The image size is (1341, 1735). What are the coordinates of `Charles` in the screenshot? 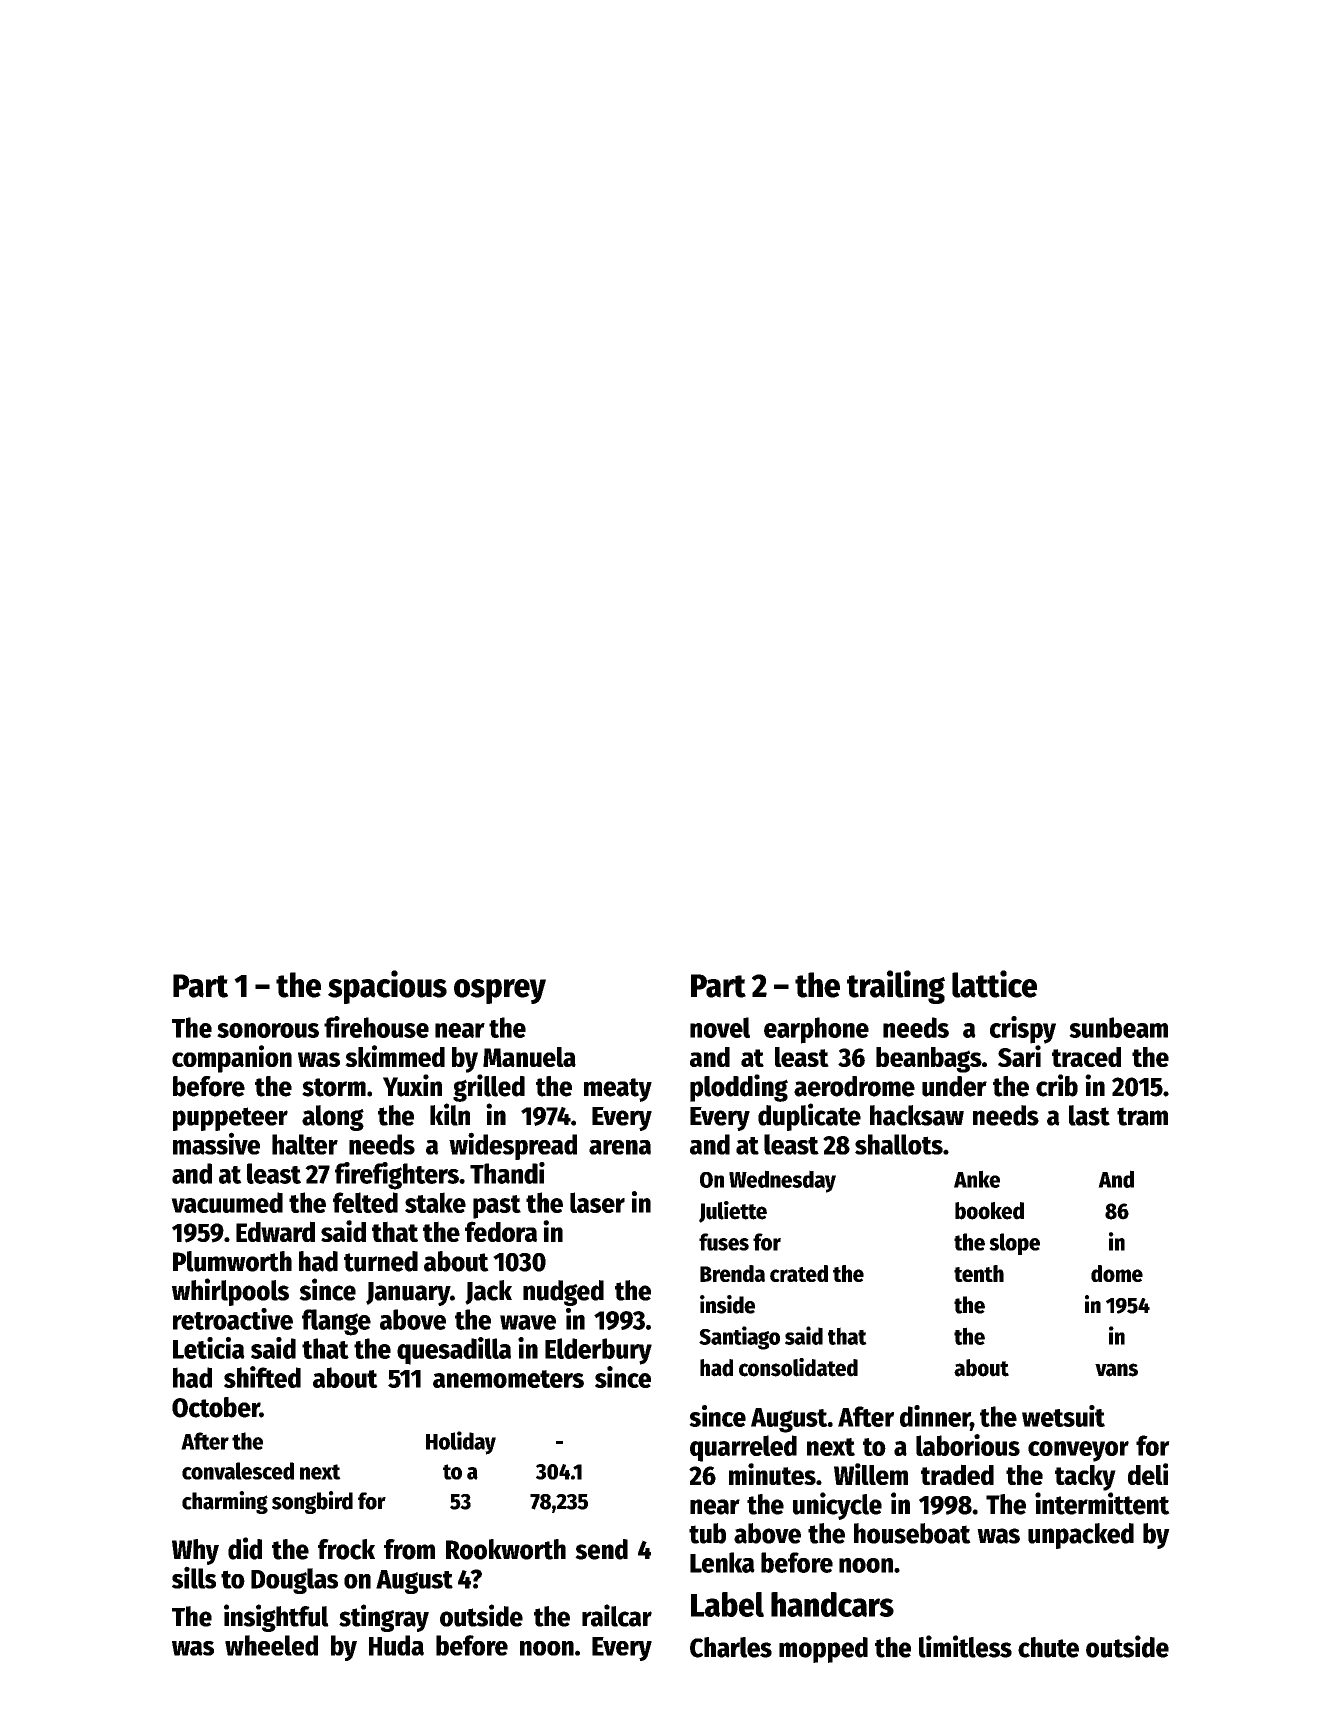 It's located at (731, 1647).
